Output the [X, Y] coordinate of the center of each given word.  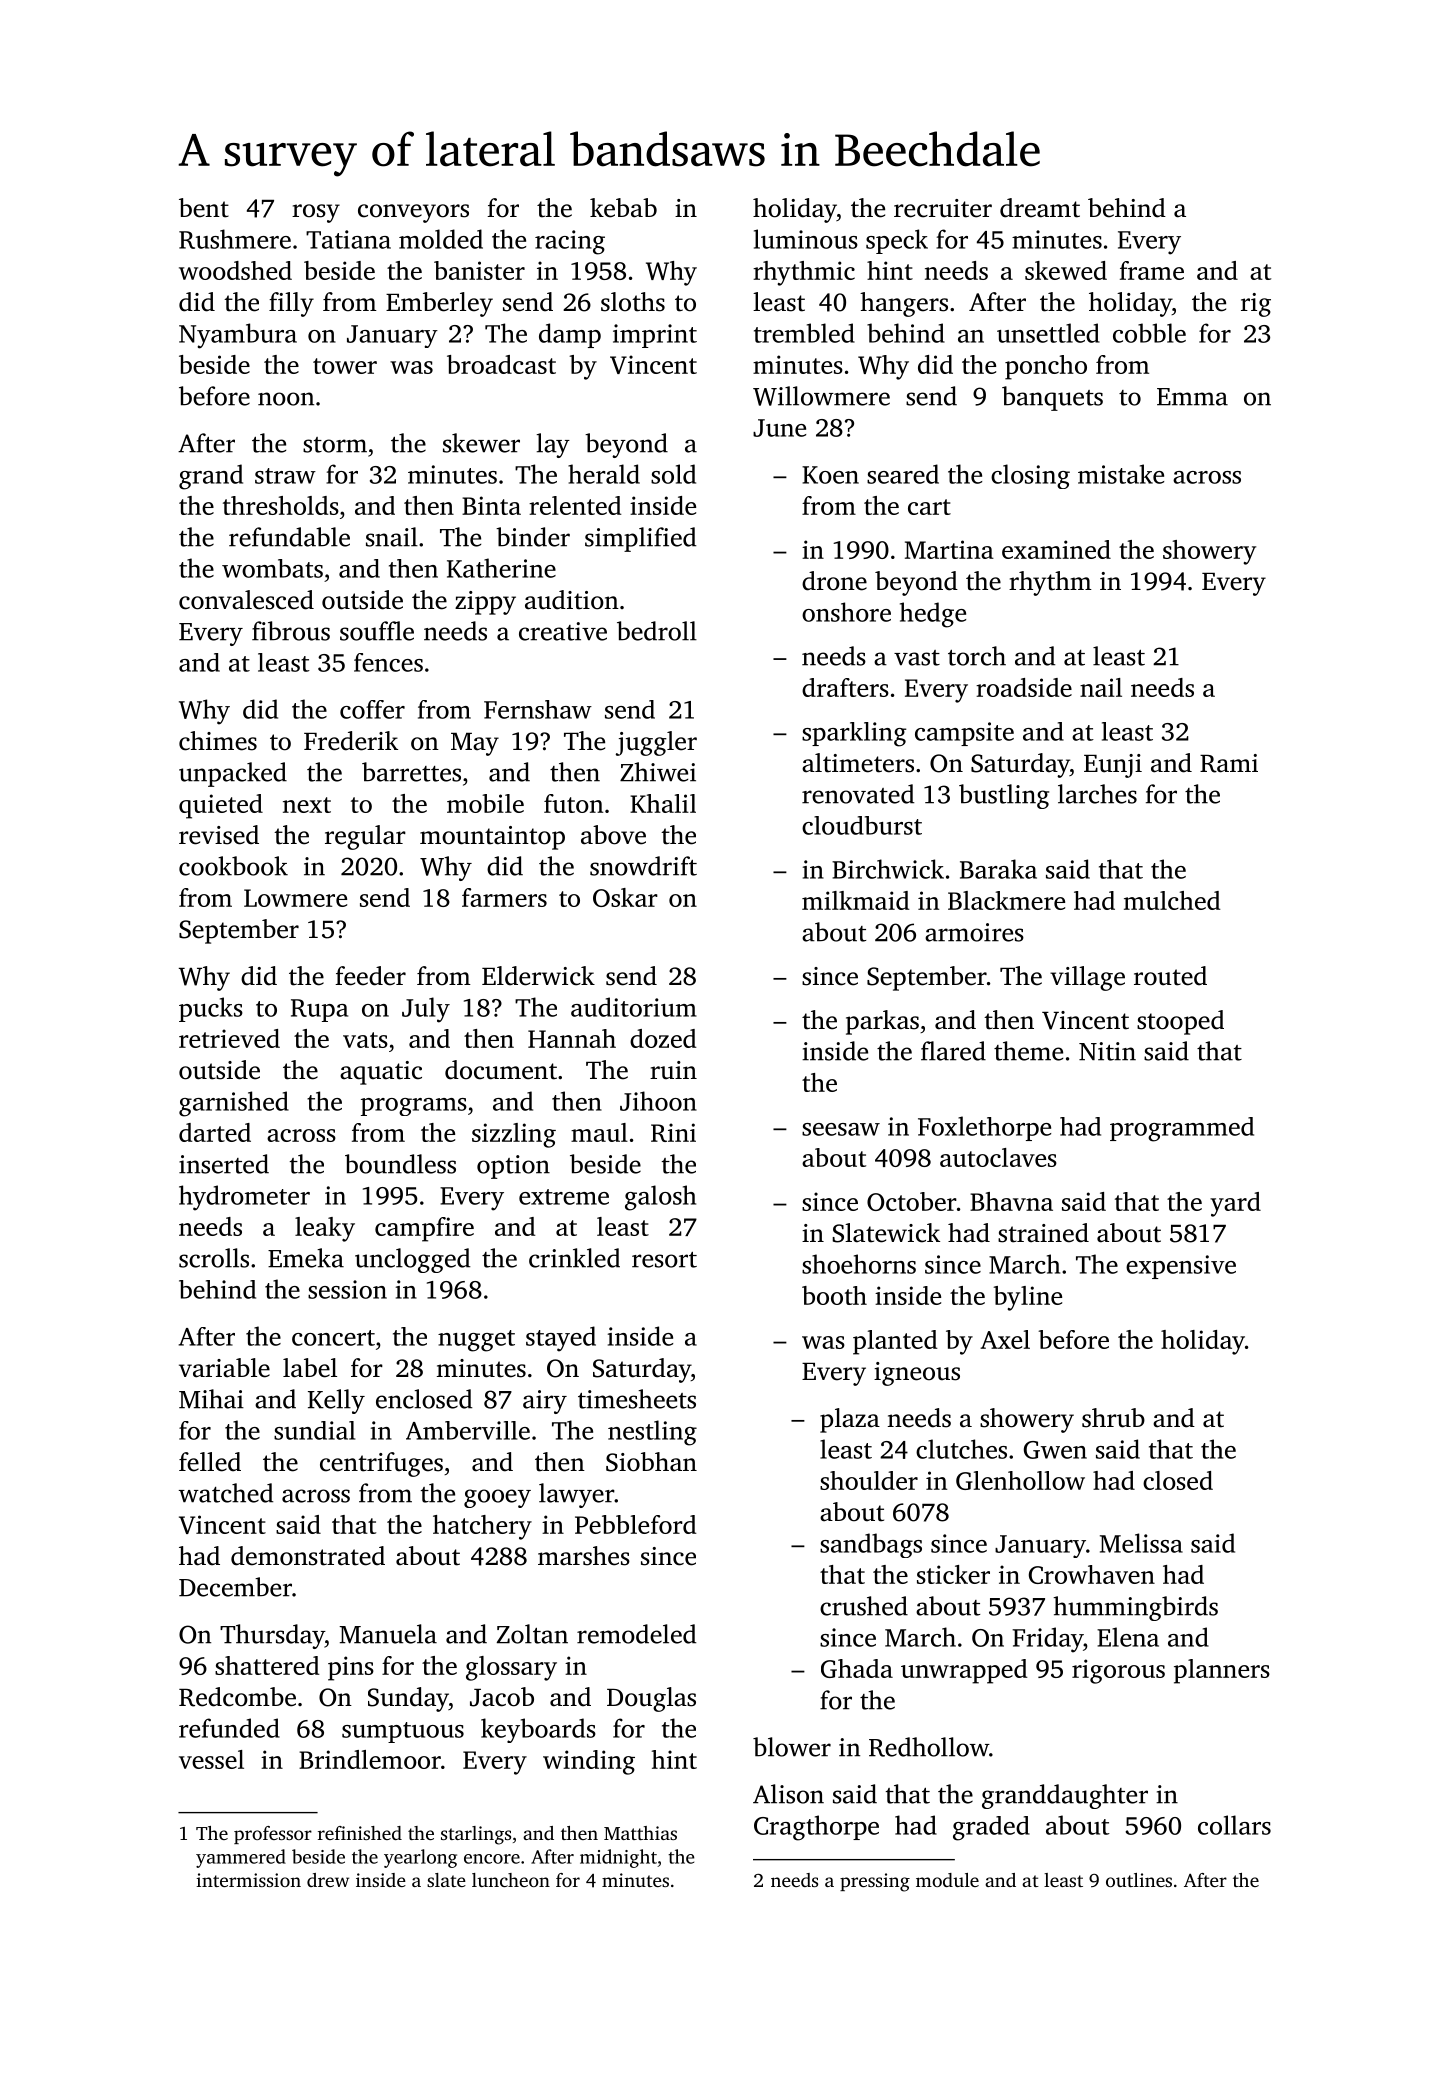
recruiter [943, 208]
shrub [1113, 1418]
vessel [211, 1759]
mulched [1172, 900]
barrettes [411, 772]
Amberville [468, 1430]
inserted [224, 1164]
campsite [964, 734]
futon [573, 803]
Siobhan [651, 1462]
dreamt [1040, 208]
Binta [491, 505]
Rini [673, 1132]
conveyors [413, 213]
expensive [1181, 1267]
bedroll [657, 631]
